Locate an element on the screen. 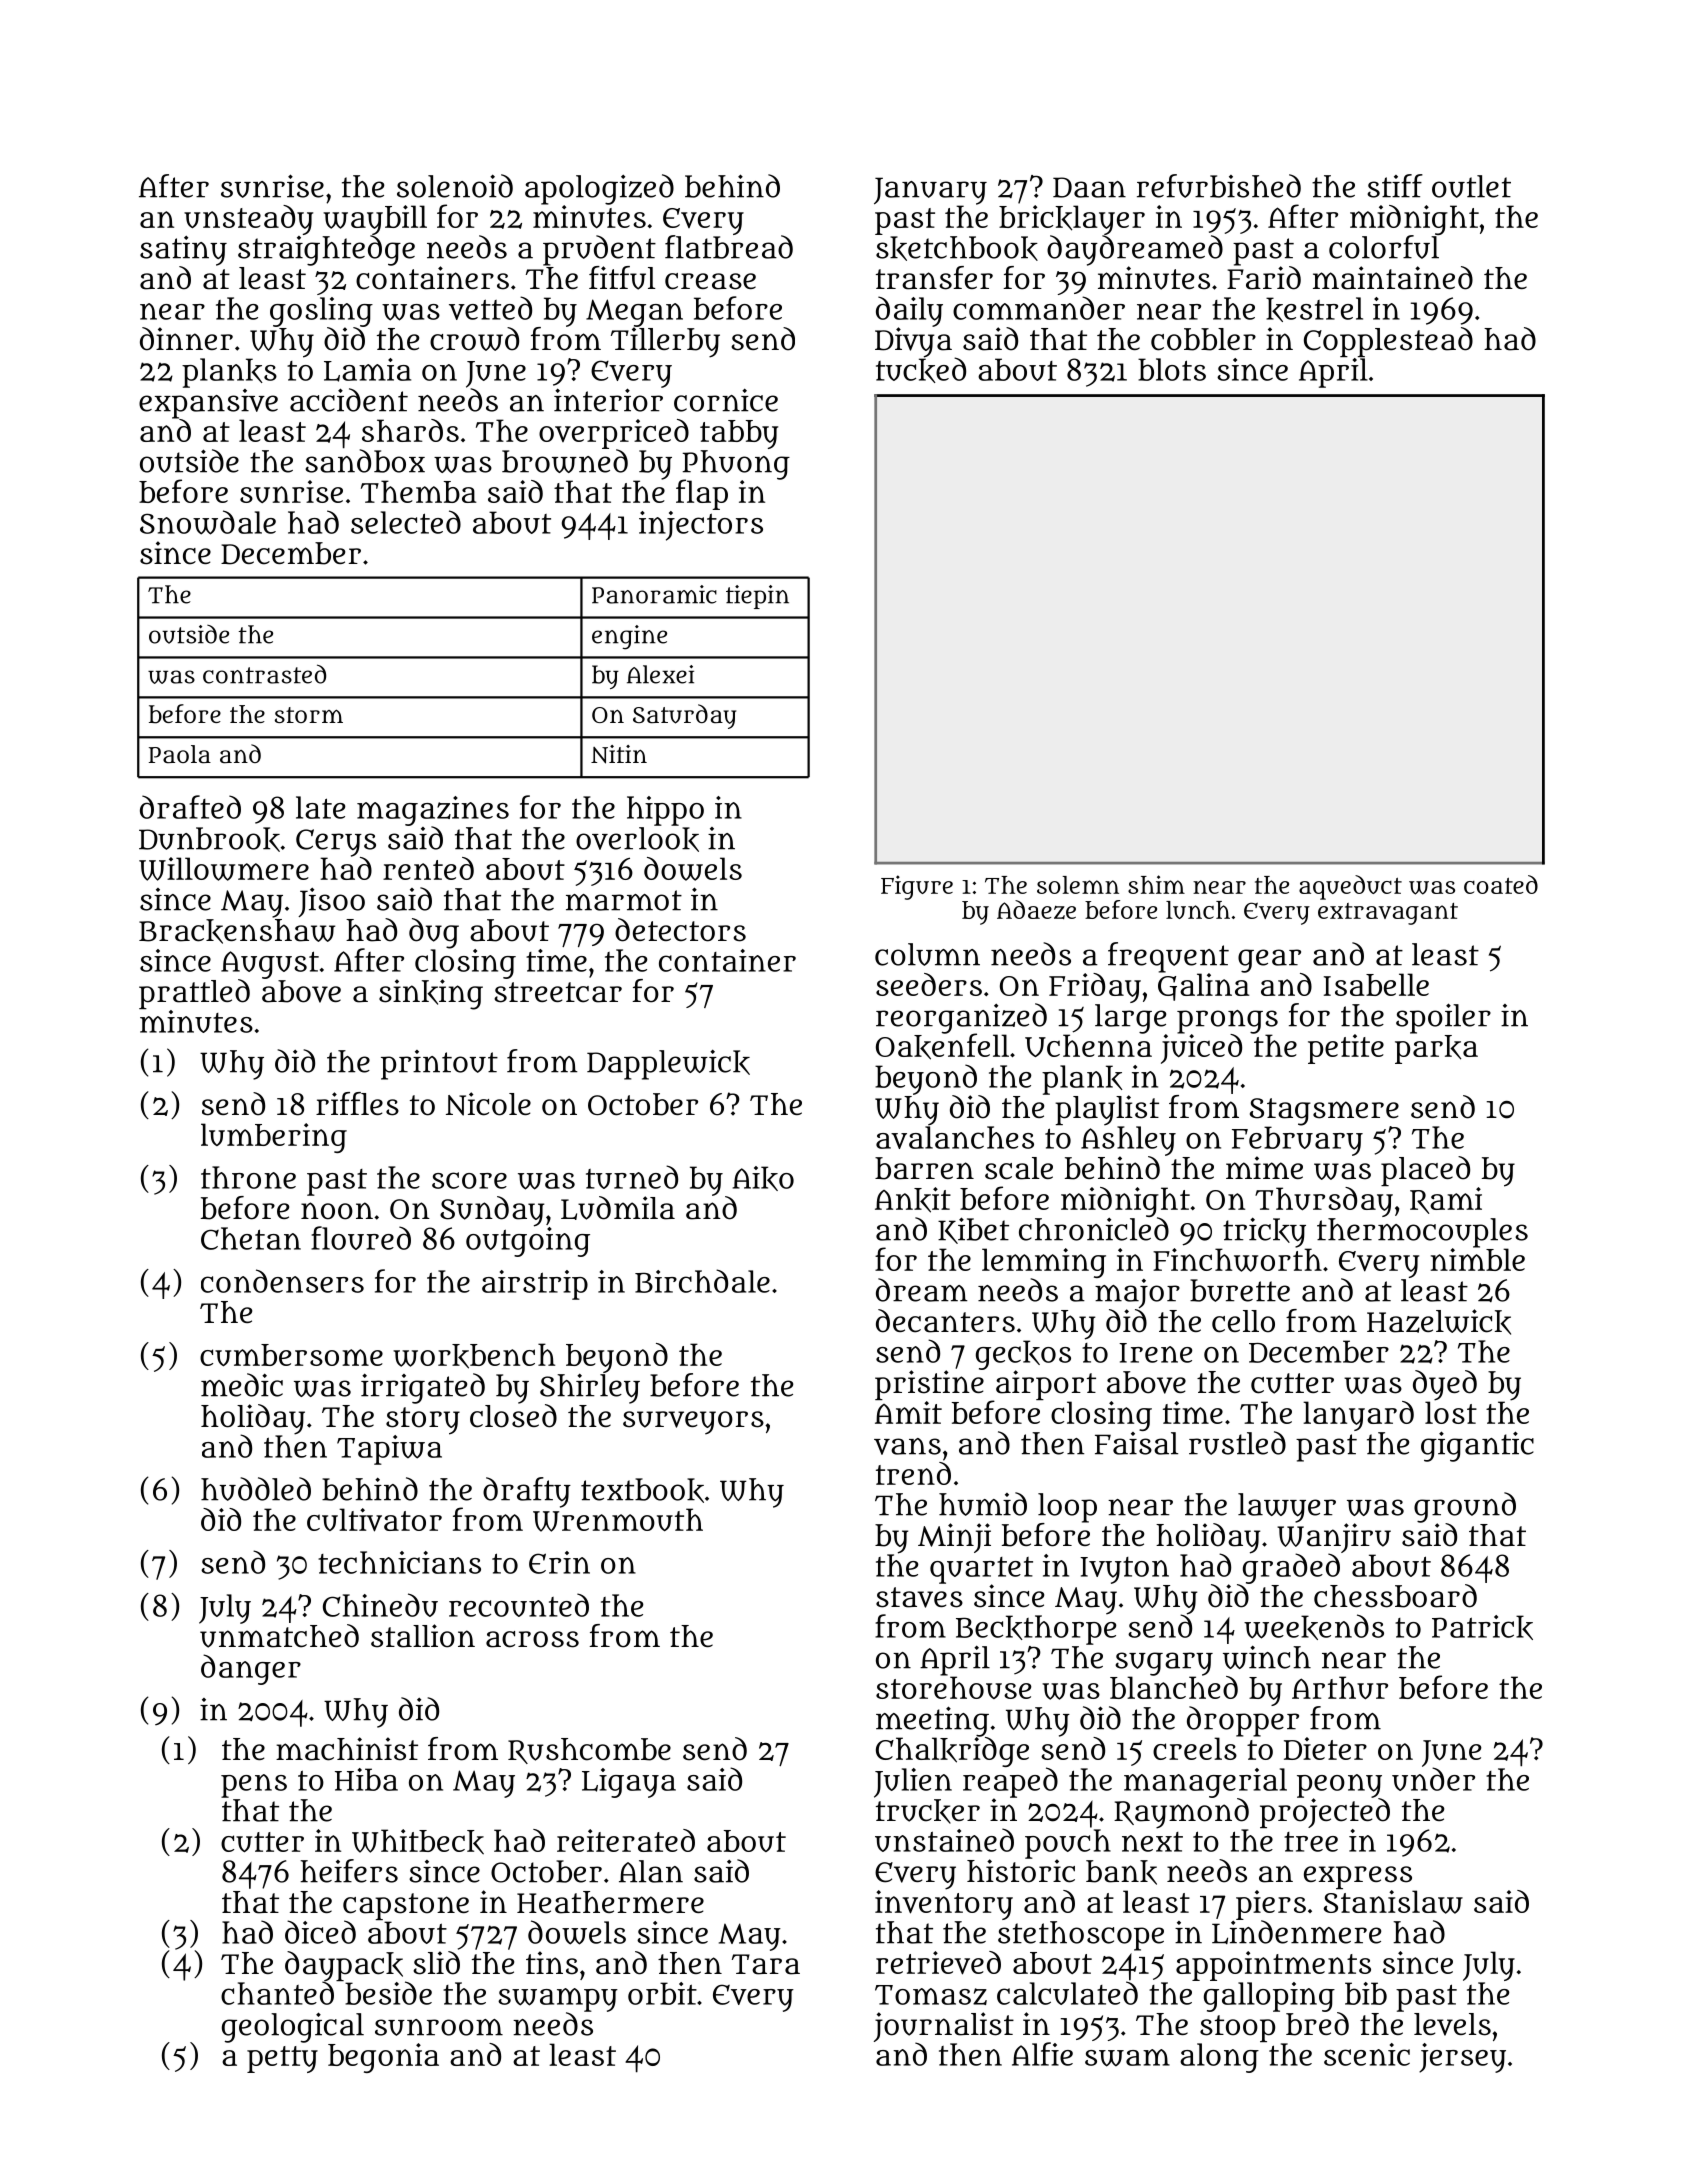  refurbished is located at coordinates (1219, 186).
